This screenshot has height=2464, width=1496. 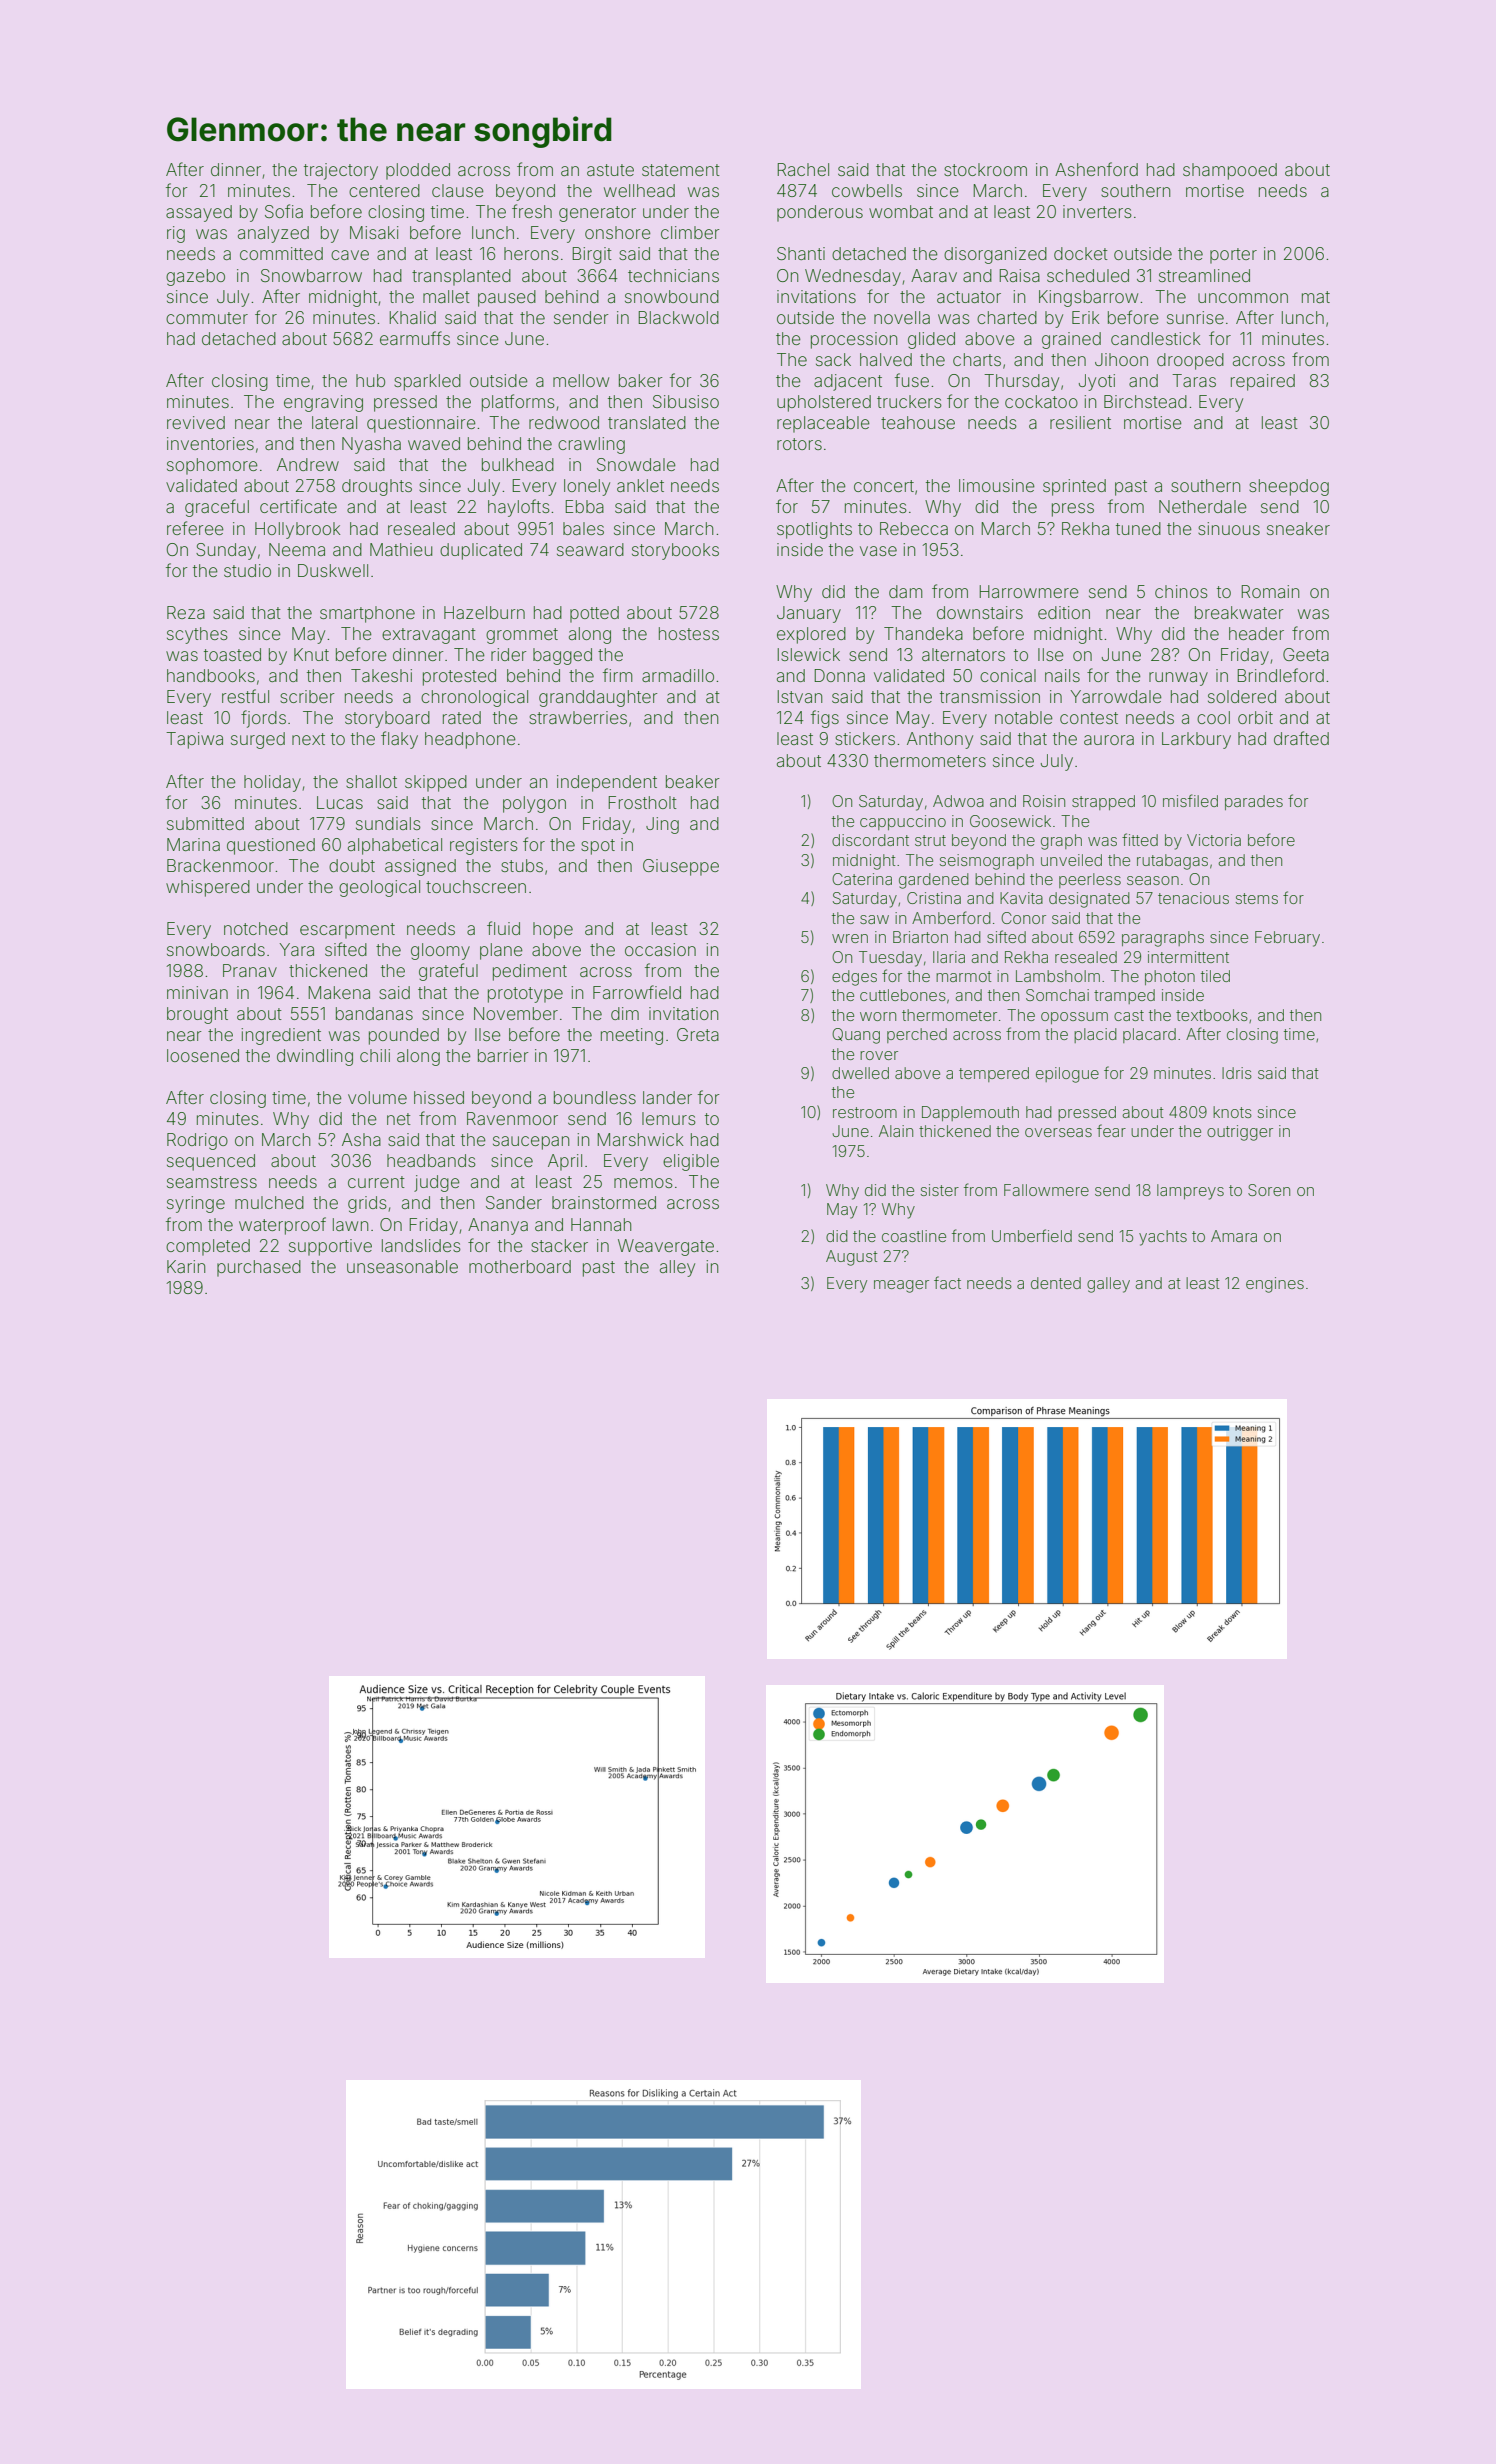 I want to click on Lambsholm, so click(x=1058, y=976).
